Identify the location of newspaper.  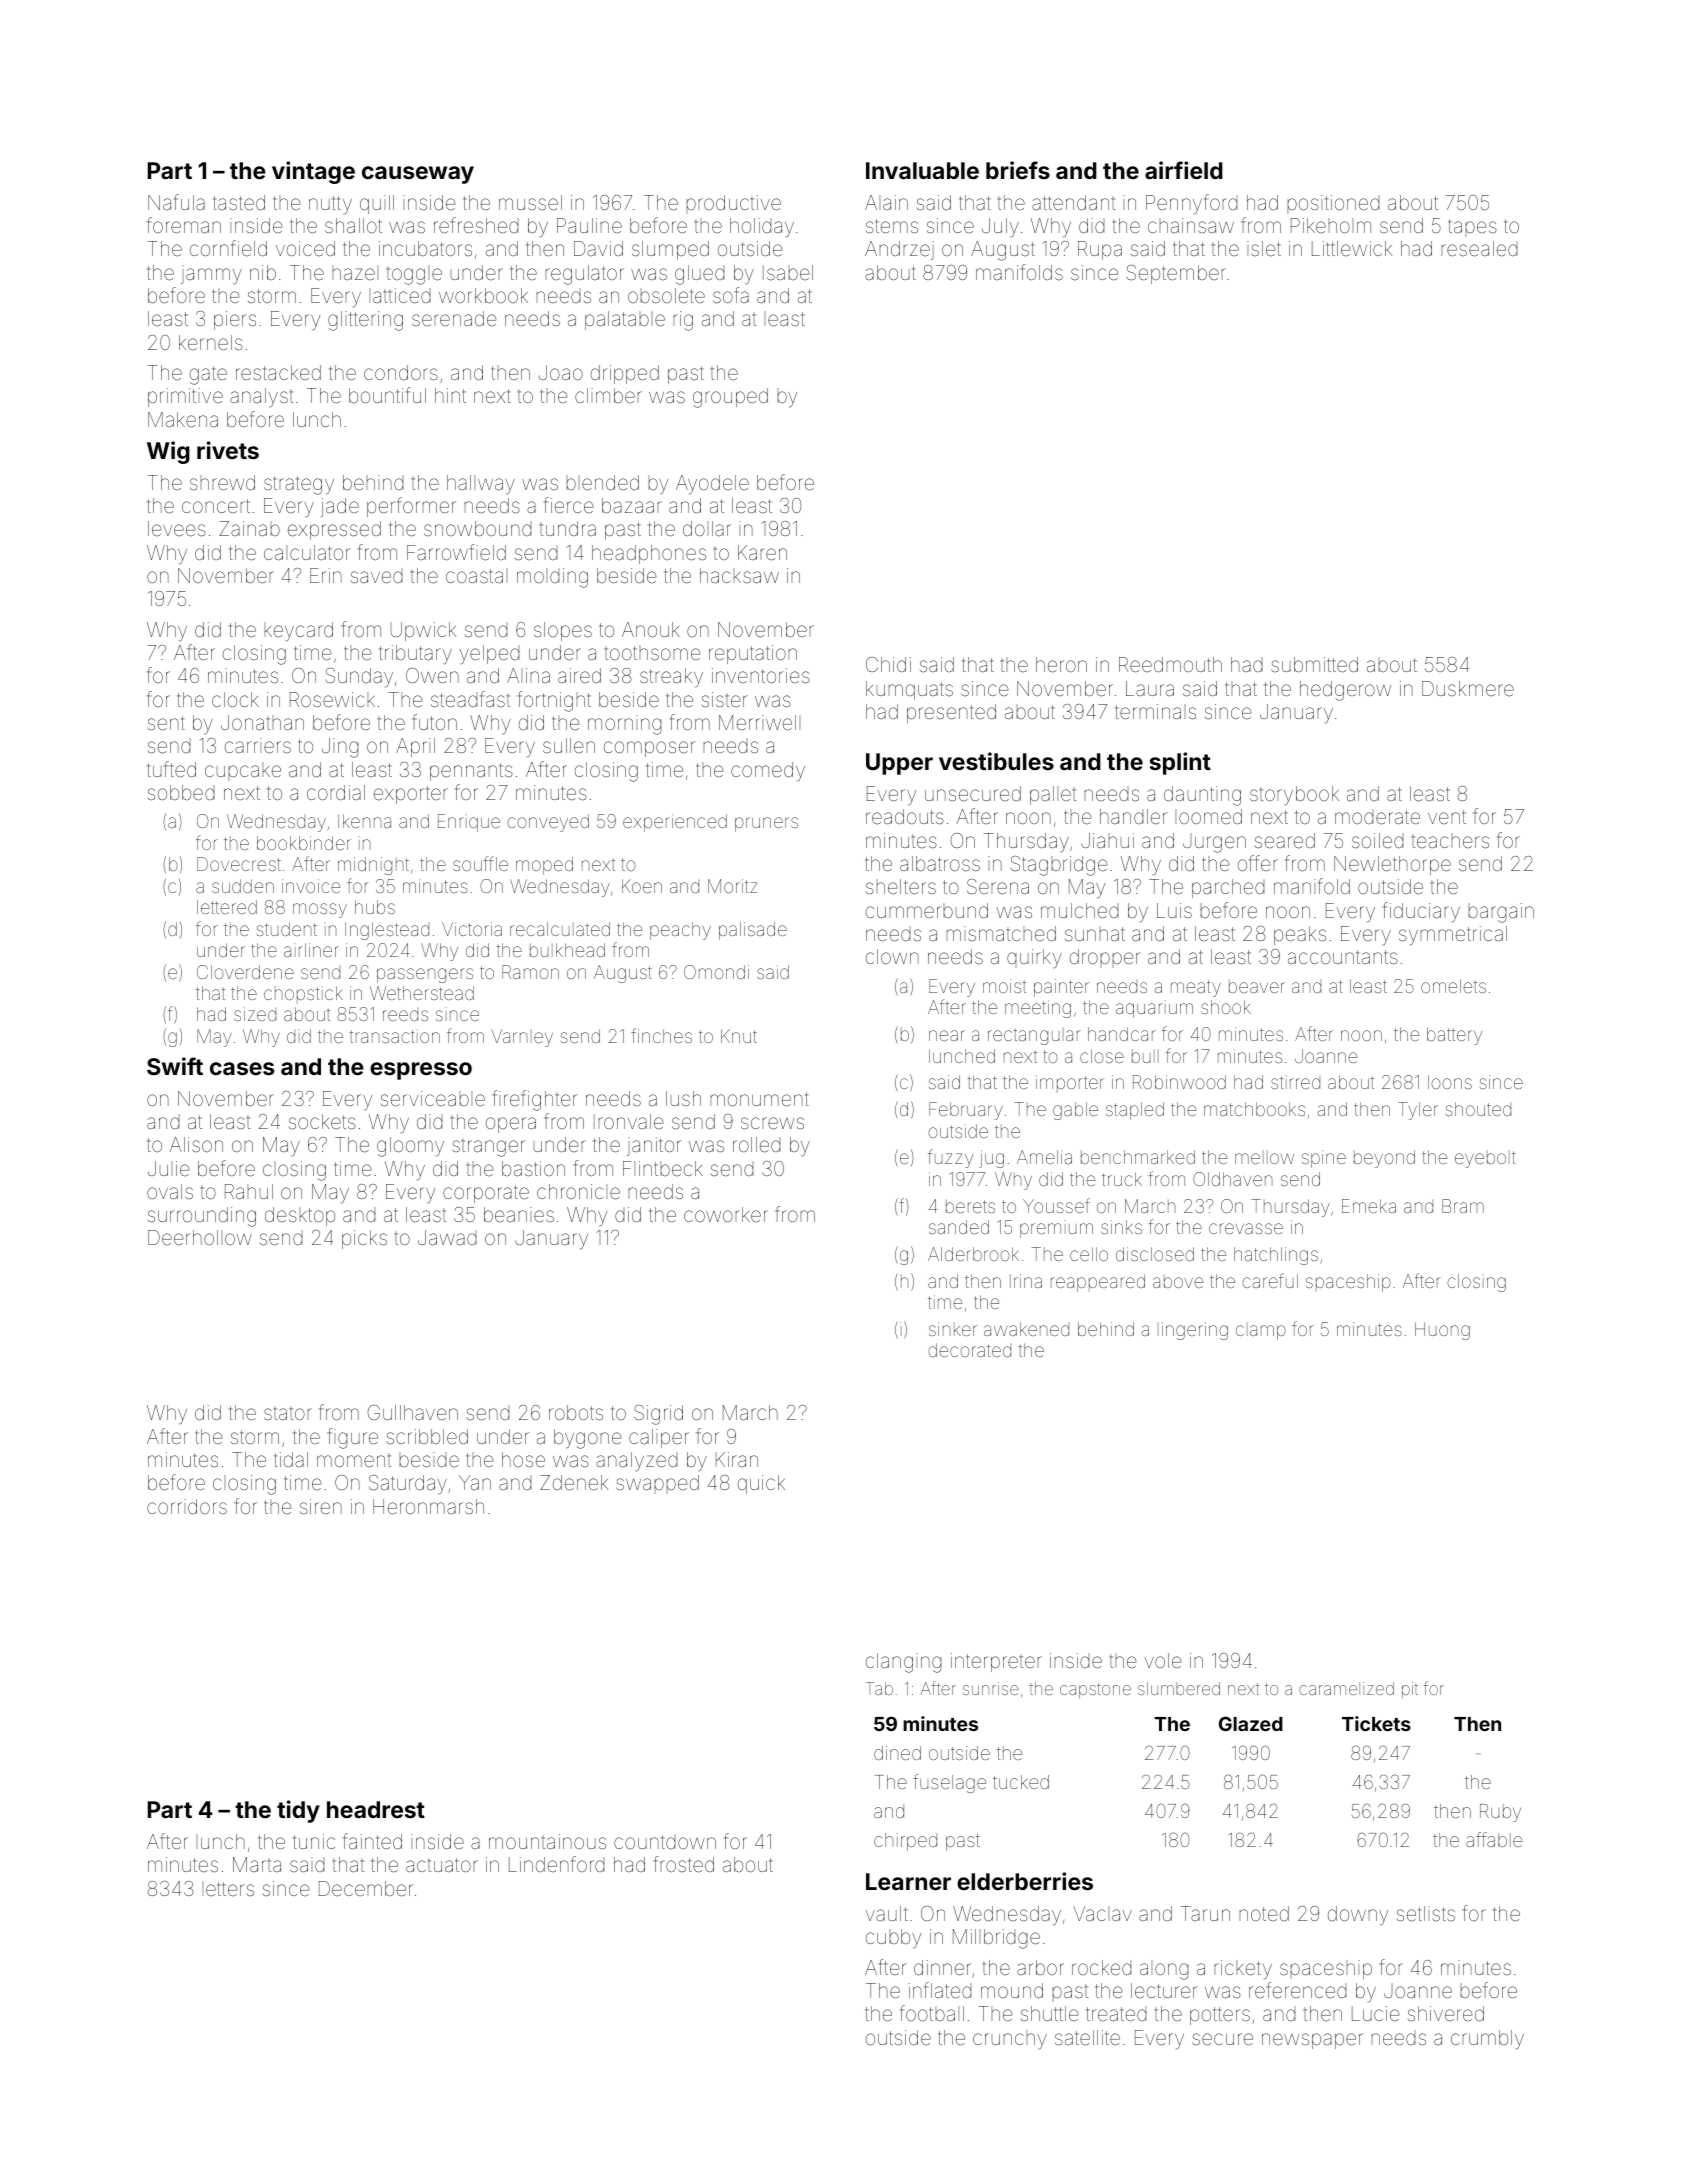
(1312, 2041).
